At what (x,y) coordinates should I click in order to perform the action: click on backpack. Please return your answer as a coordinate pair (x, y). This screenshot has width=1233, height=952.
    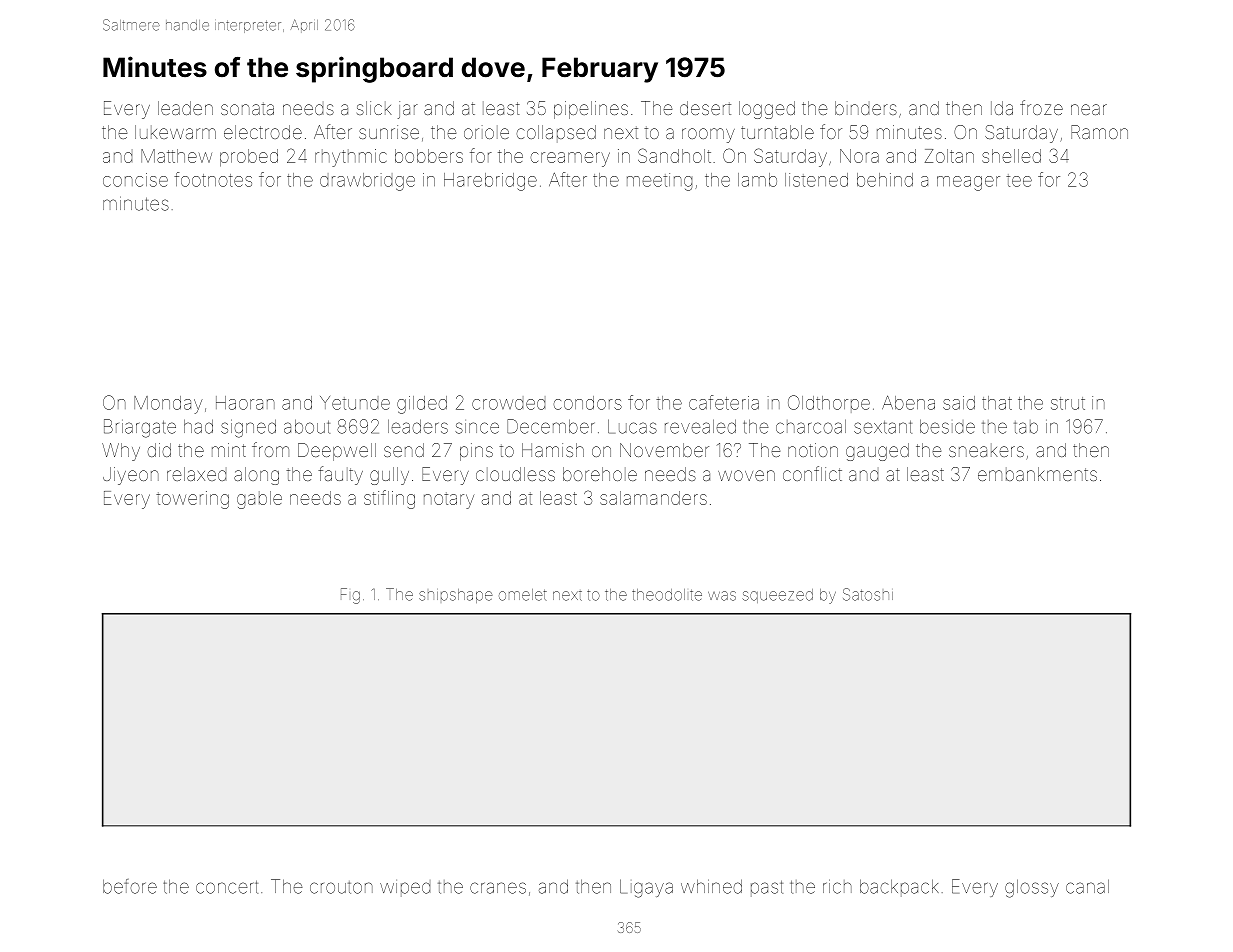
    Looking at the image, I should click on (899, 888).
